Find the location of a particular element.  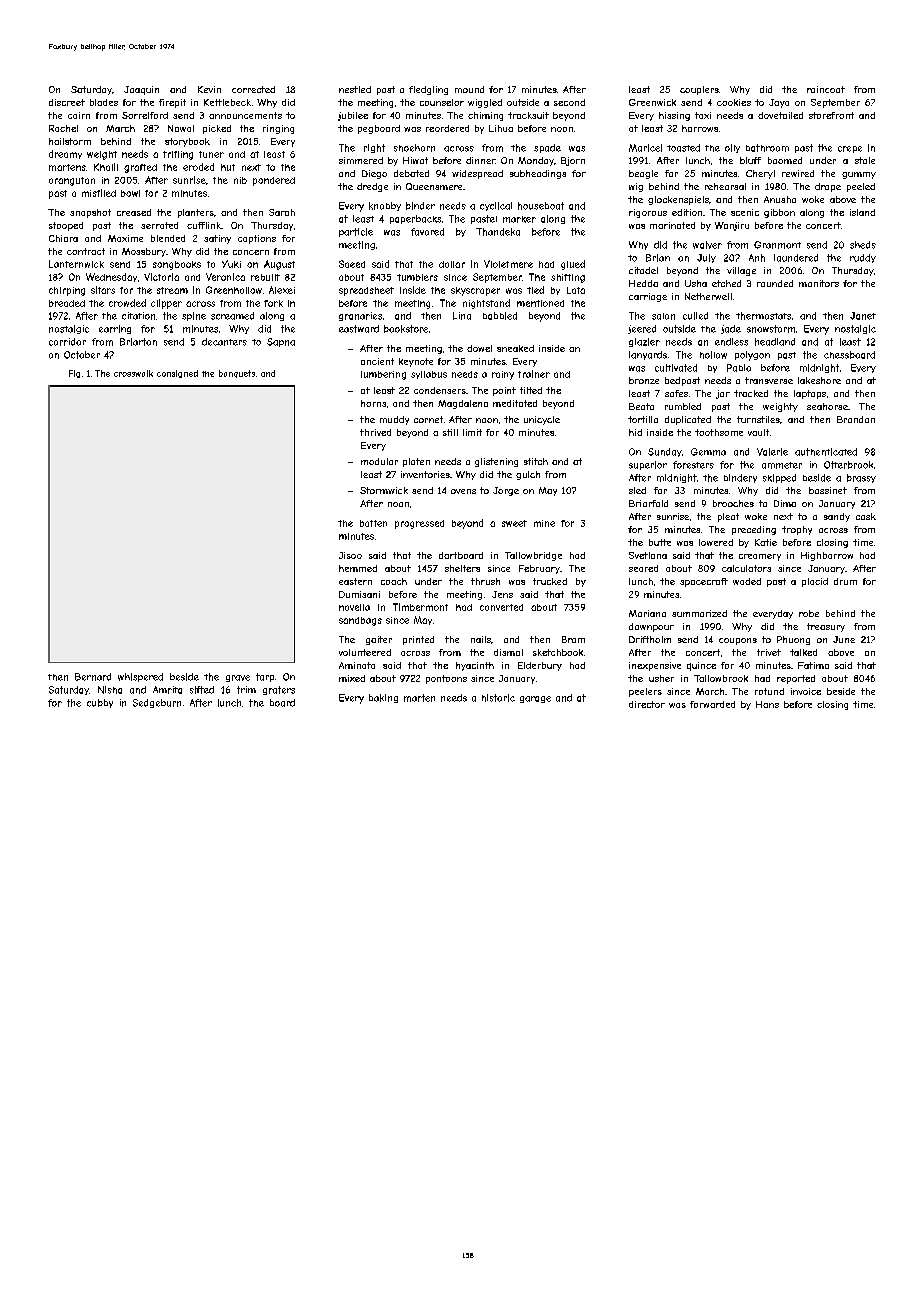

Kevin is located at coordinates (209, 89).
